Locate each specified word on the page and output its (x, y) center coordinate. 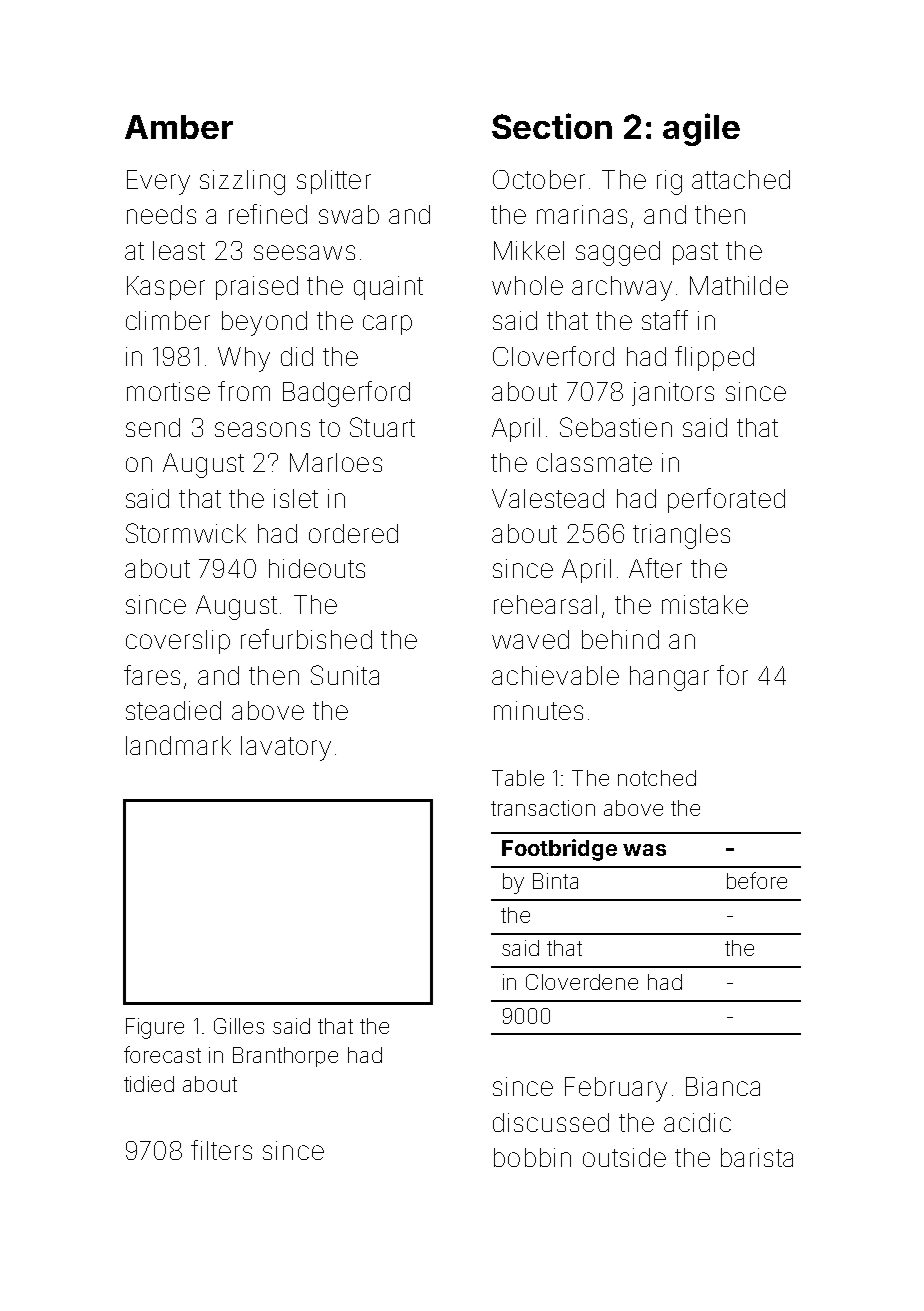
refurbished (306, 639)
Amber (179, 127)
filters (221, 1150)
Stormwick (186, 533)
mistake (705, 604)
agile (701, 129)
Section (552, 126)
